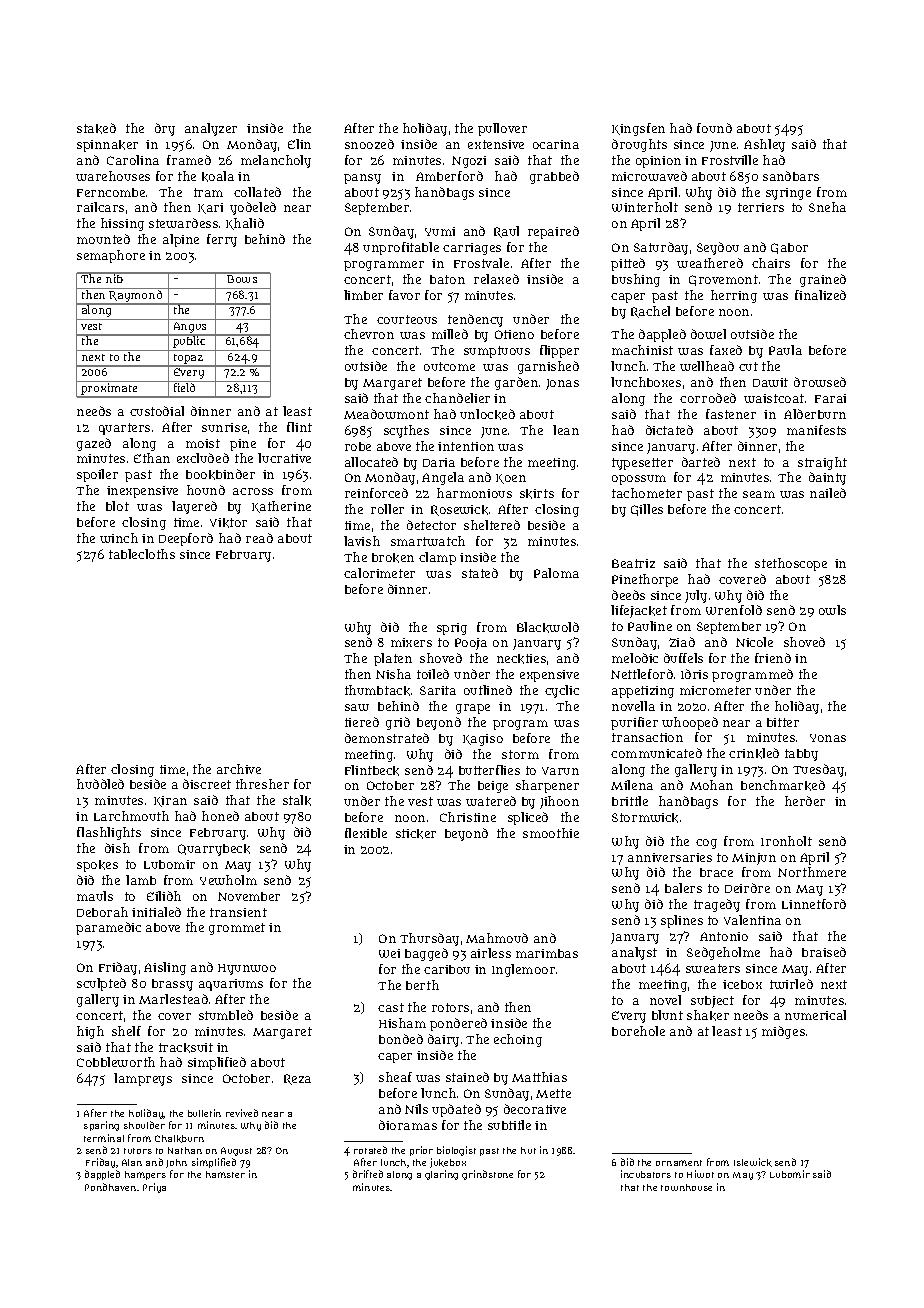 The height and width of the screenshot is (1308, 924). I want to click on Islewick, so click(753, 1162).
